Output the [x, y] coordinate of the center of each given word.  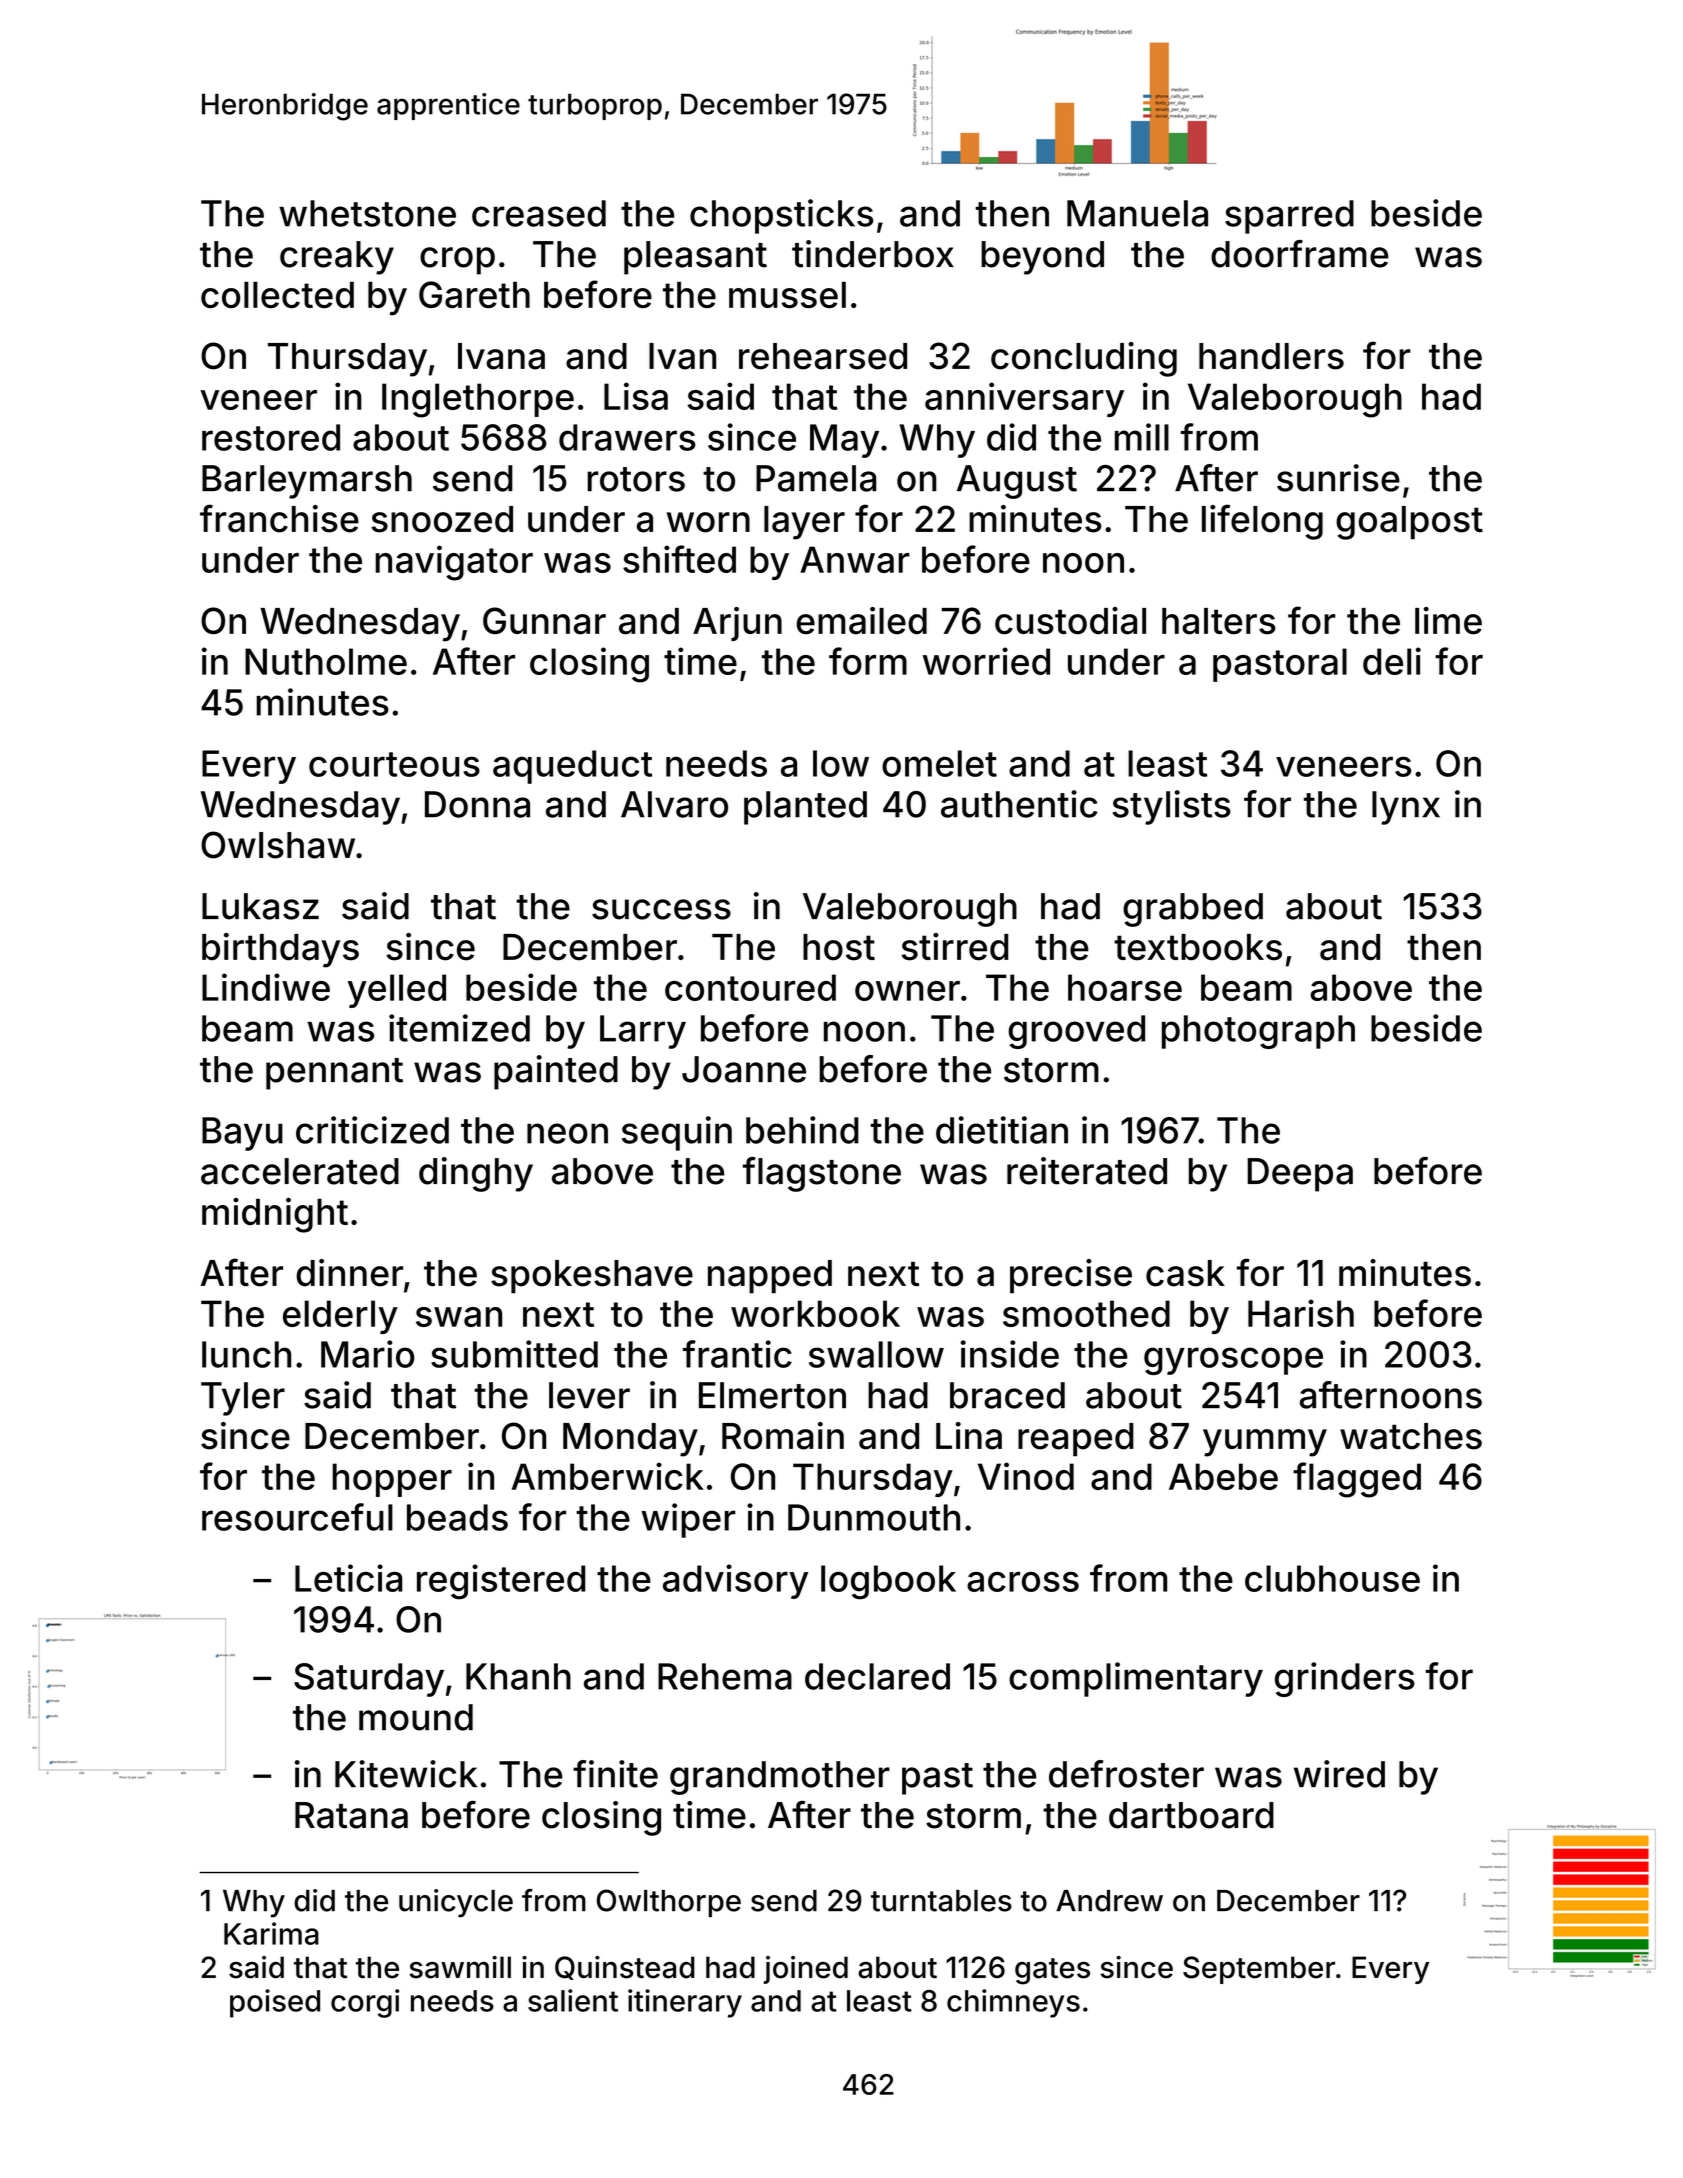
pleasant [695, 258]
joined [806, 1970]
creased [539, 213]
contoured [750, 987]
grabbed [1193, 910]
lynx [1406, 808]
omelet [939, 763]
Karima [271, 1933]
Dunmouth [874, 1517]
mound [416, 1717]
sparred [1289, 217]
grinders [1345, 1679]
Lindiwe [266, 987]
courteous [394, 764]
